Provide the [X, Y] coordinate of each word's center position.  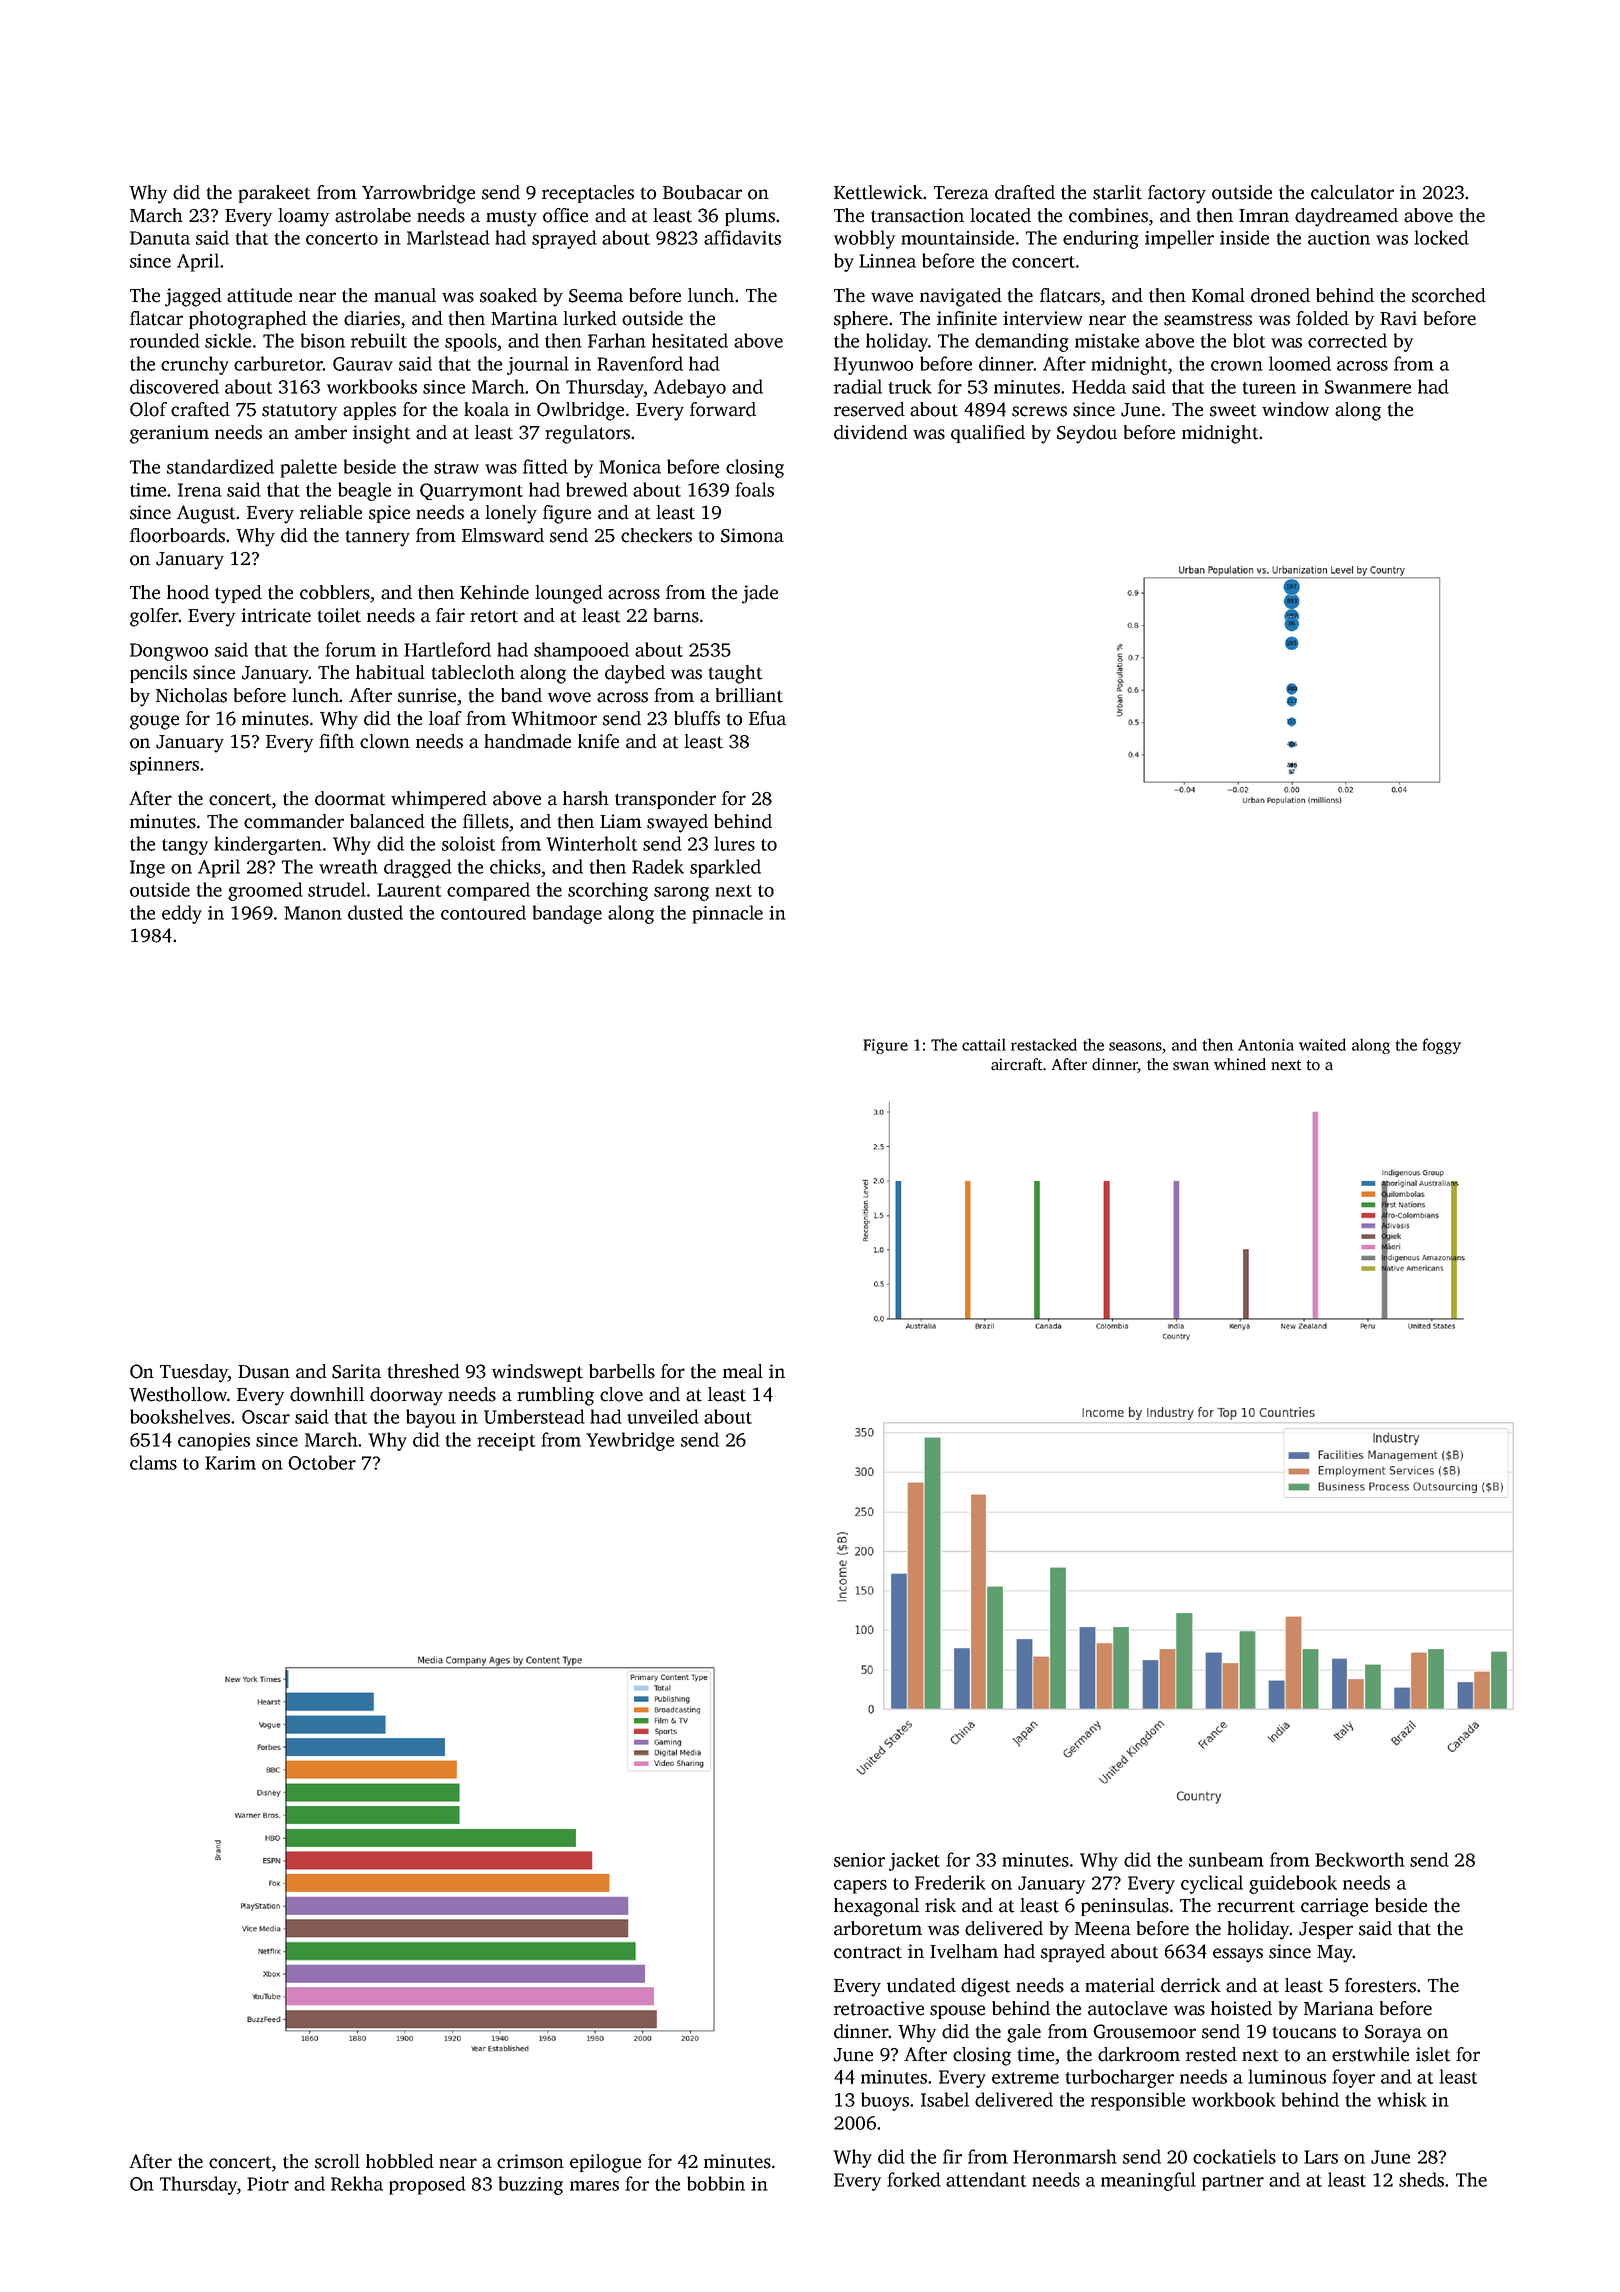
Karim [230, 1463]
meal [743, 1371]
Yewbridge [630, 1441]
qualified [988, 434]
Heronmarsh [1065, 2156]
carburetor [278, 363]
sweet [1233, 410]
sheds [1421, 2179]
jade [760, 594]
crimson [530, 2161]
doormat [350, 798]
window [1295, 409]
